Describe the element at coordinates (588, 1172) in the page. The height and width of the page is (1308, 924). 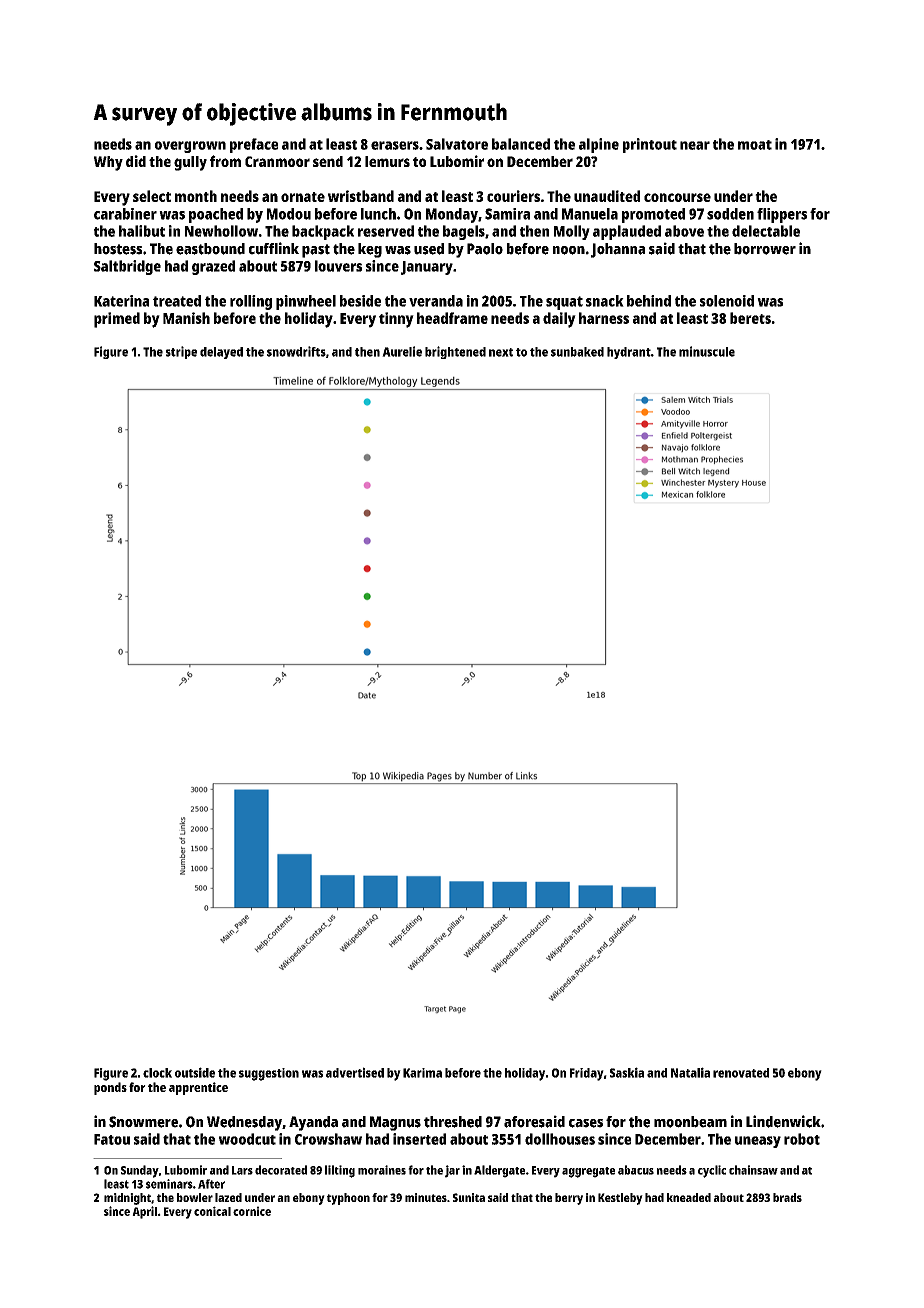
I see `aggregate` at that location.
